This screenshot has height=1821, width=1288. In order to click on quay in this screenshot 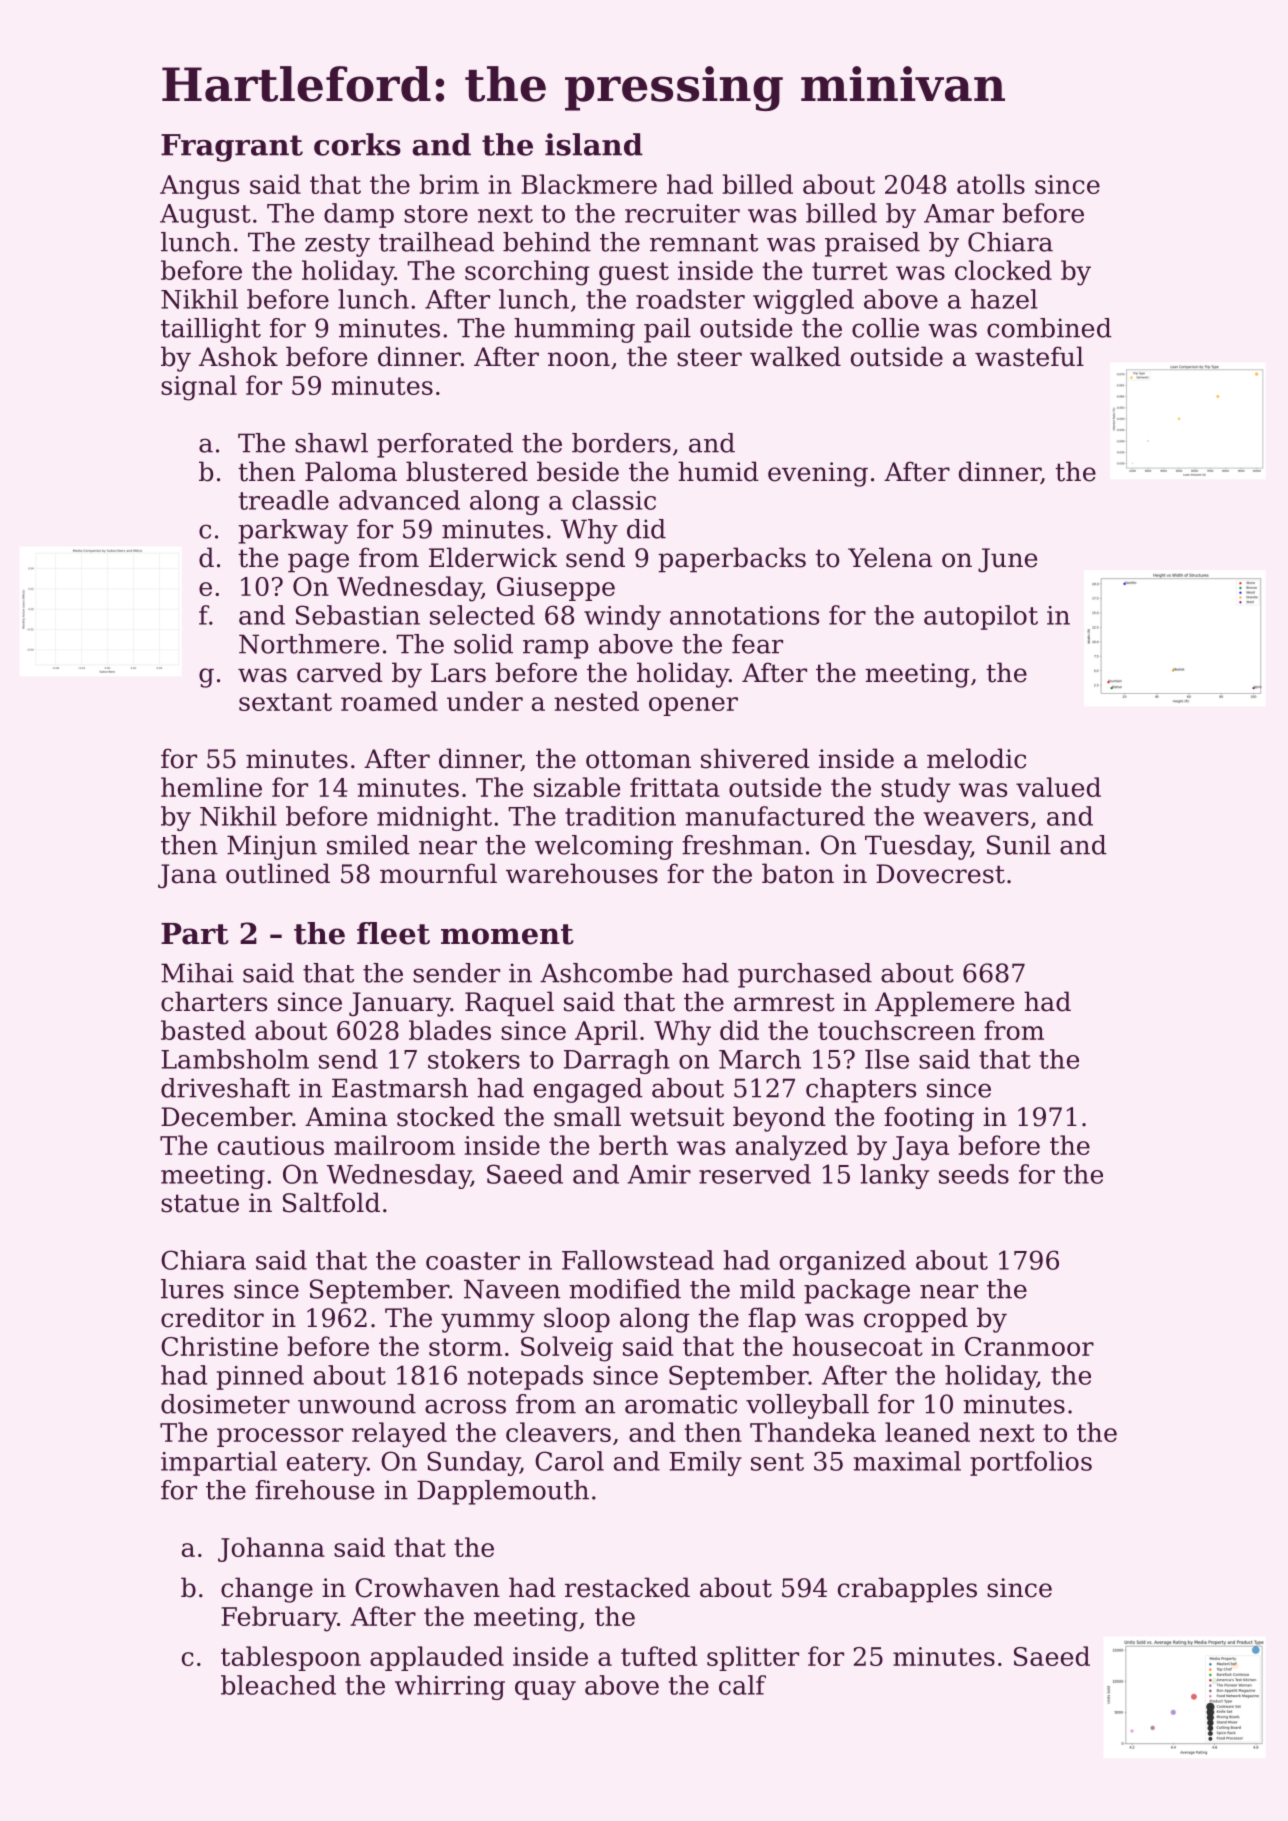, I will do `click(545, 1690)`.
